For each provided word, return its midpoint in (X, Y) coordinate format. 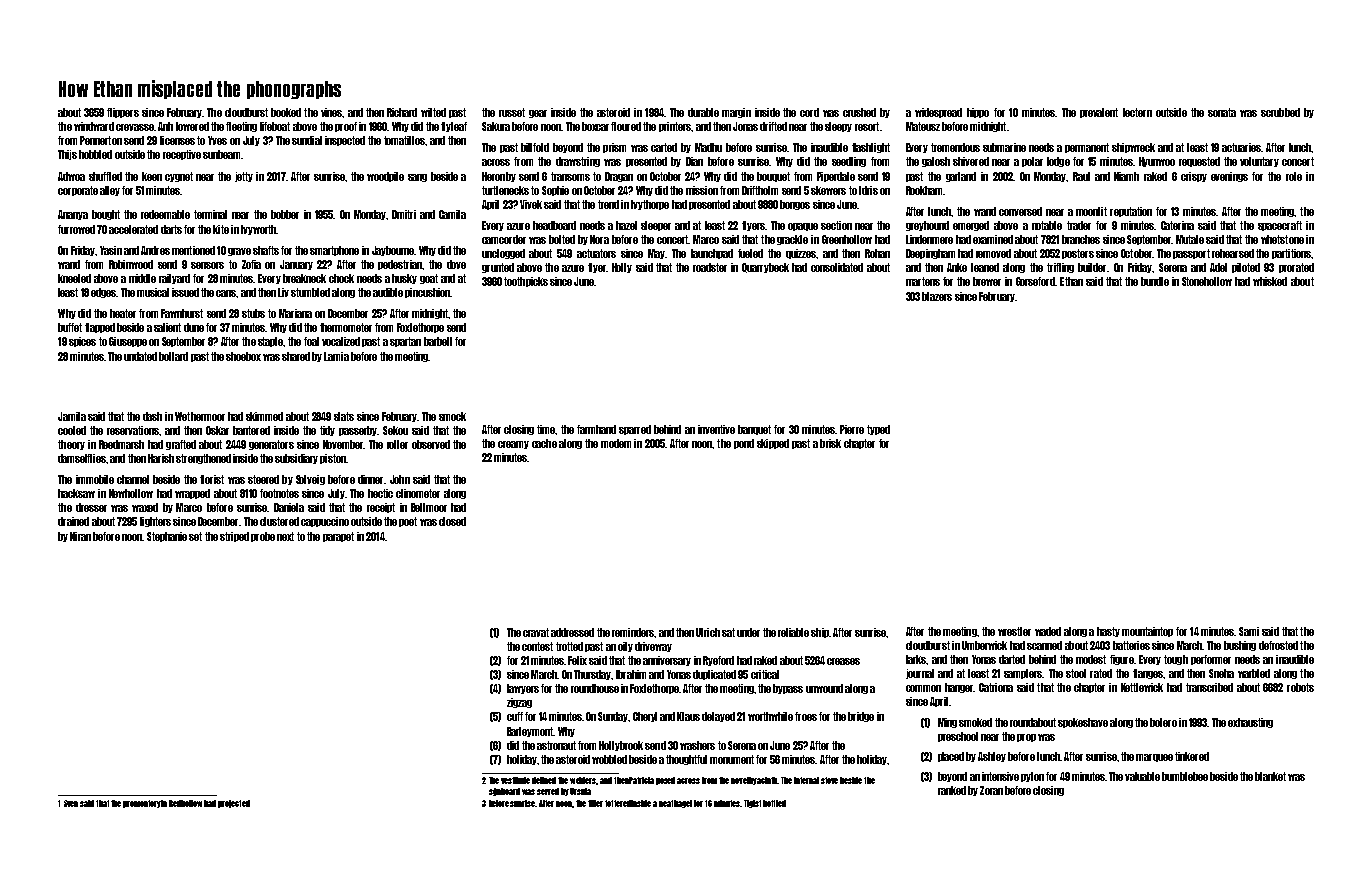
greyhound (927, 226)
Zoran (991, 790)
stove (829, 780)
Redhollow (185, 803)
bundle (1155, 281)
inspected (345, 141)
